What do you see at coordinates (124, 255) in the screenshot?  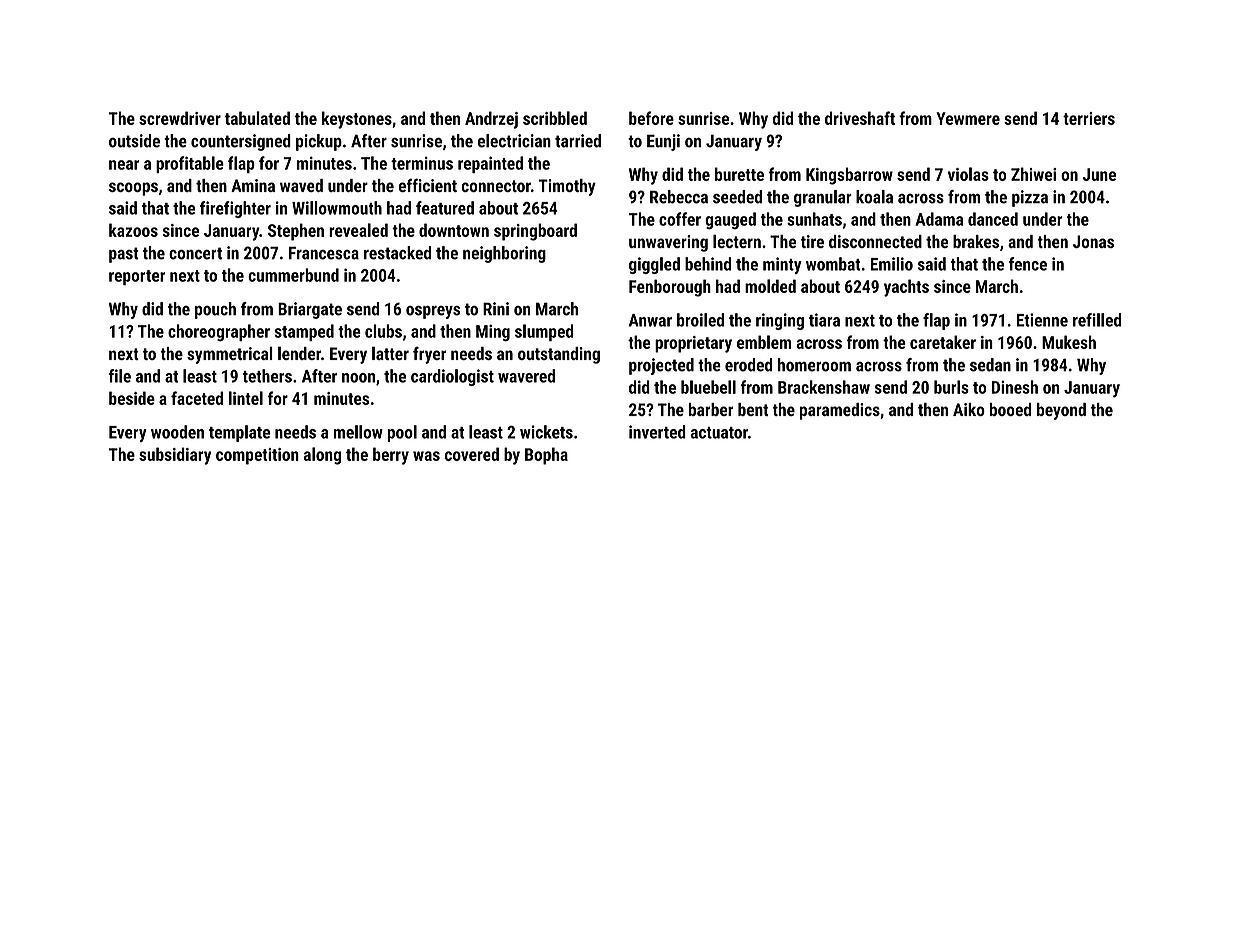 I see `past` at bounding box center [124, 255].
